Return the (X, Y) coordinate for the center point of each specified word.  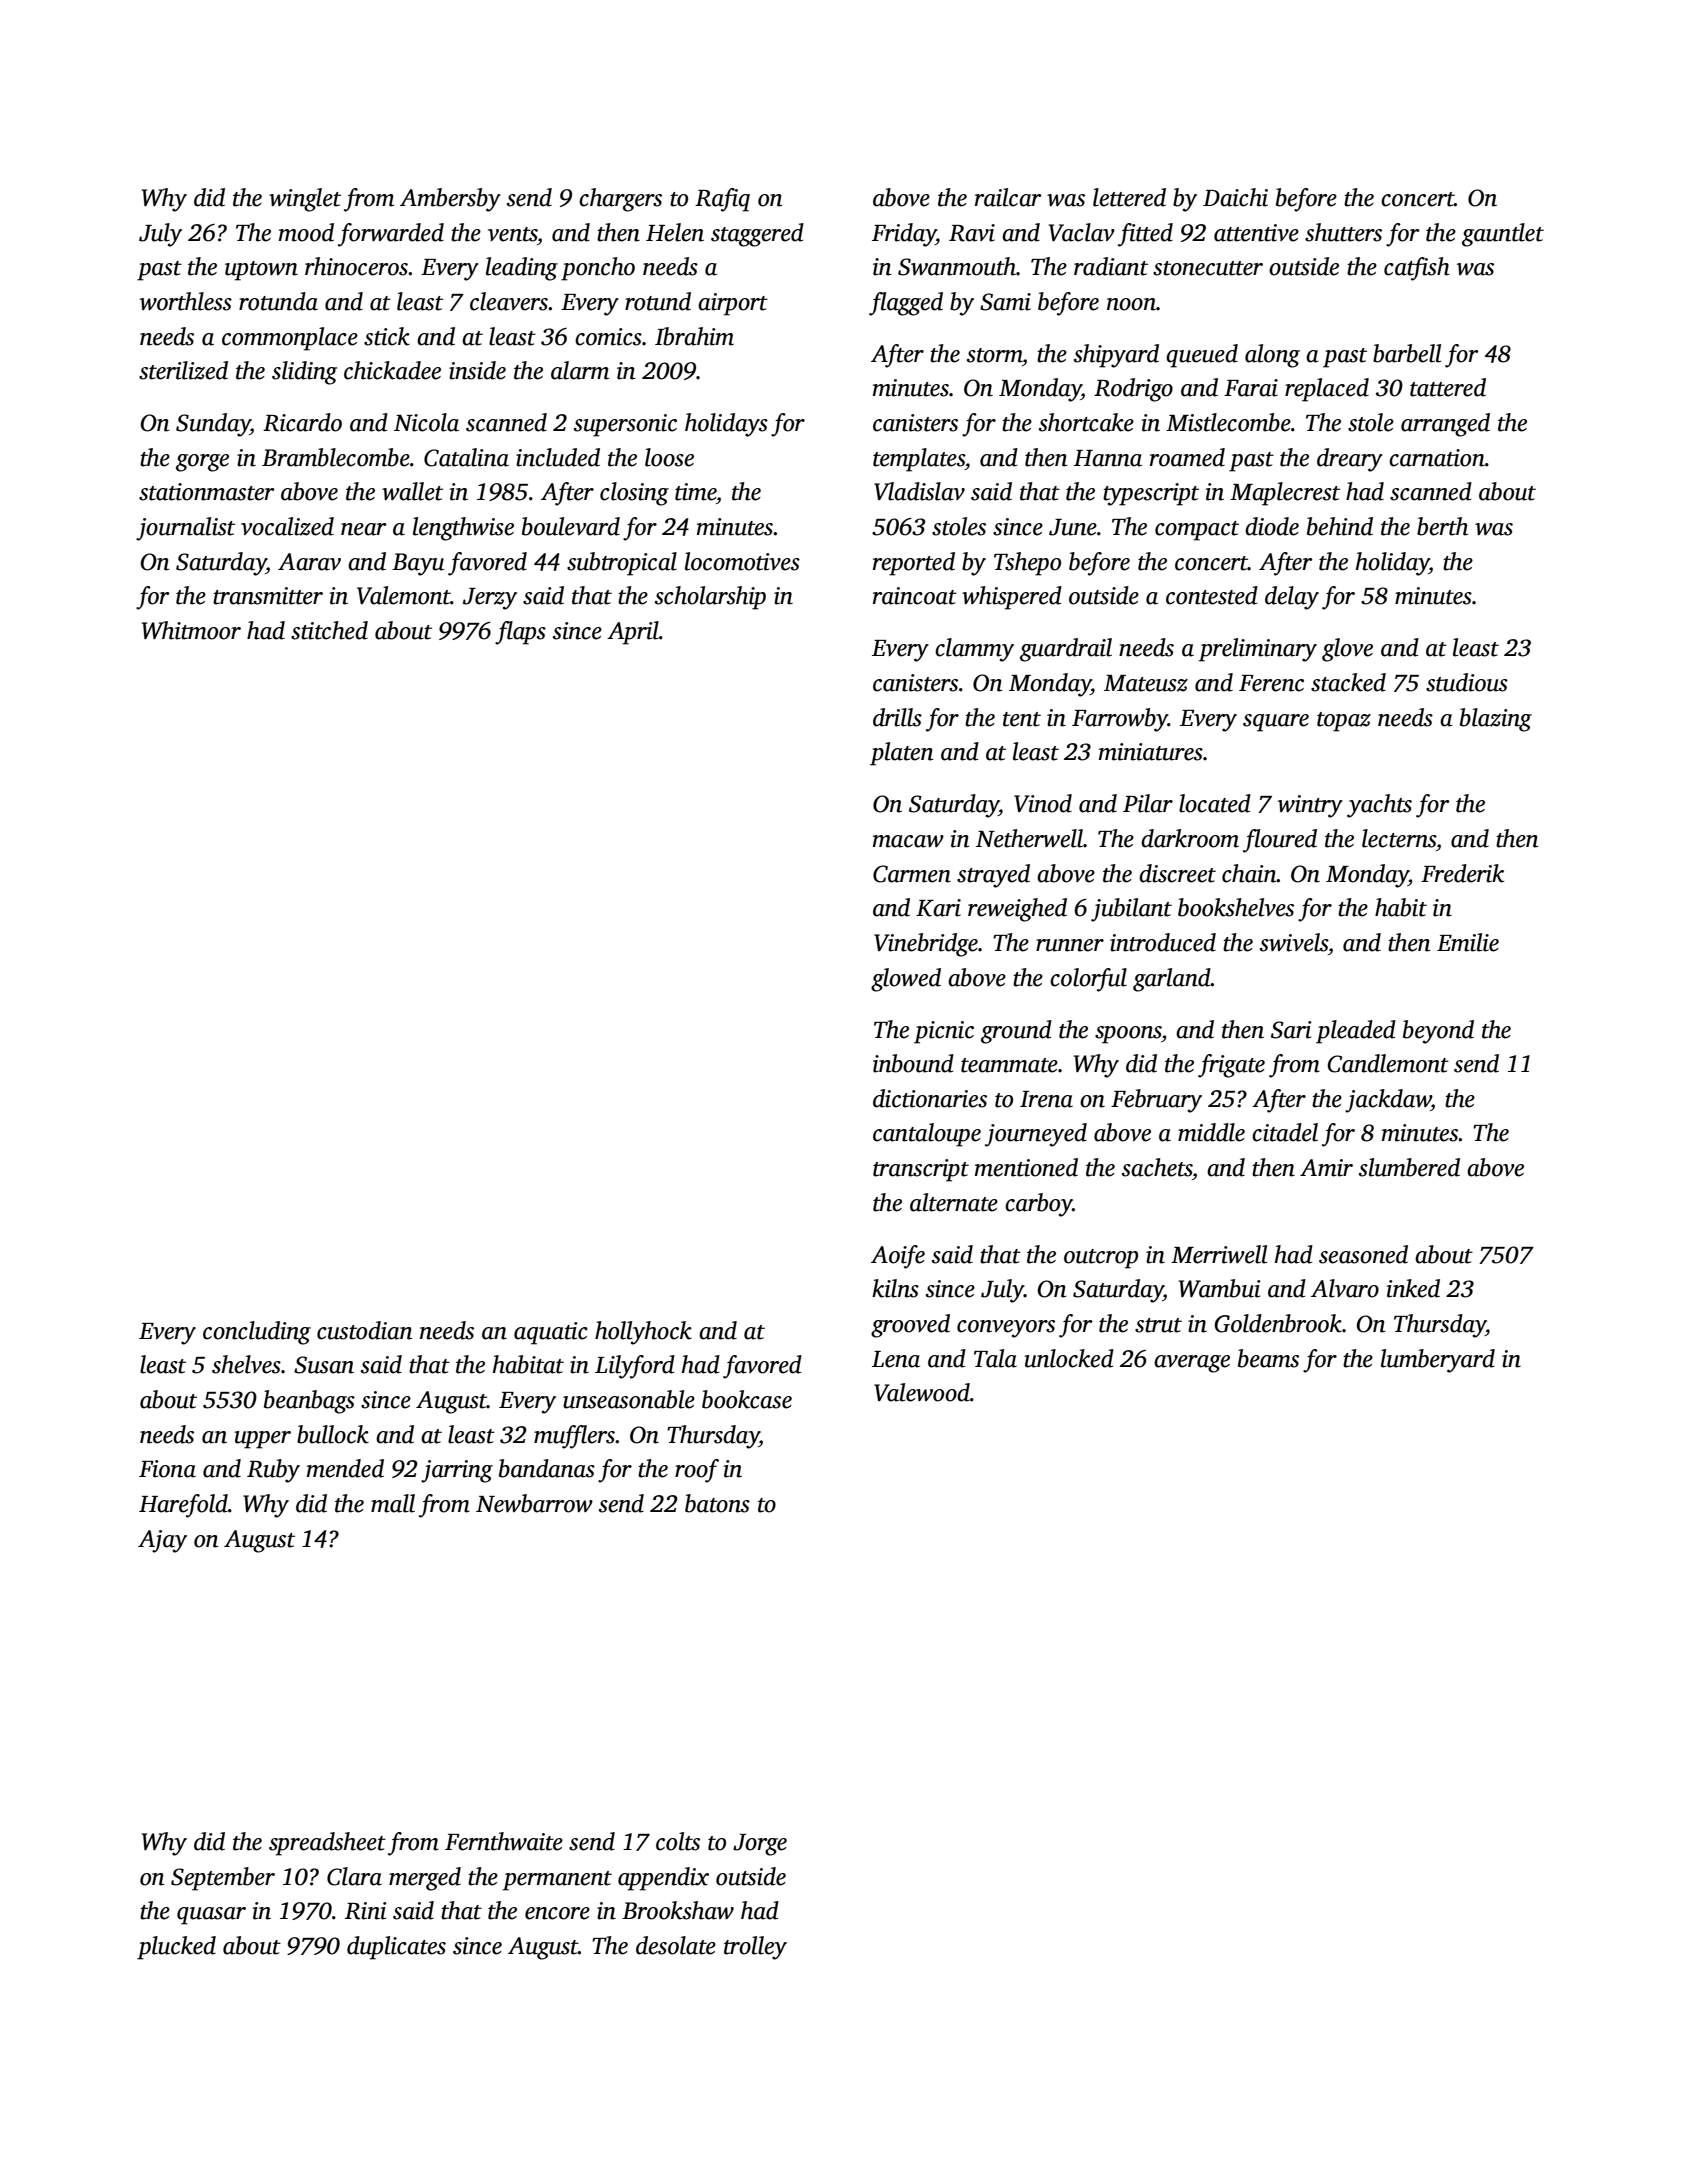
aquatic (551, 1333)
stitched (329, 630)
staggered (757, 235)
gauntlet (1503, 235)
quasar (211, 1916)
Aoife (898, 1257)
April (633, 633)
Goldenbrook (1278, 1323)
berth (1442, 526)
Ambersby (450, 200)
